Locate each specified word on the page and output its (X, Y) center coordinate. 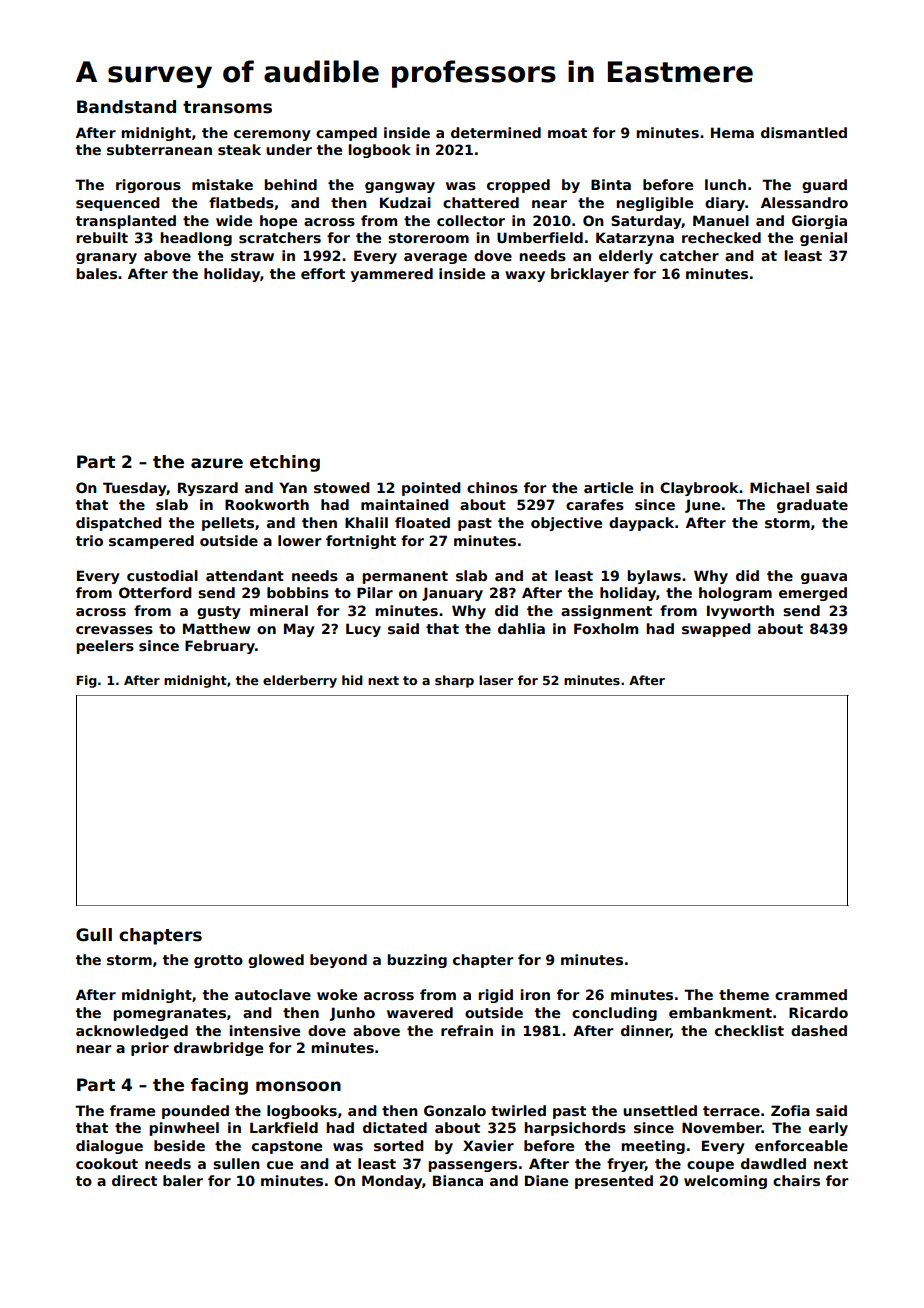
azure (217, 463)
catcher (689, 255)
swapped (716, 630)
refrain (467, 1030)
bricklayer (590, 275)
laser (496, 680)
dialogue (109, 1147)
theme (744, 994)
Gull (94, 935)
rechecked (721, 237)
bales (96, 273)
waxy (525, 276)
